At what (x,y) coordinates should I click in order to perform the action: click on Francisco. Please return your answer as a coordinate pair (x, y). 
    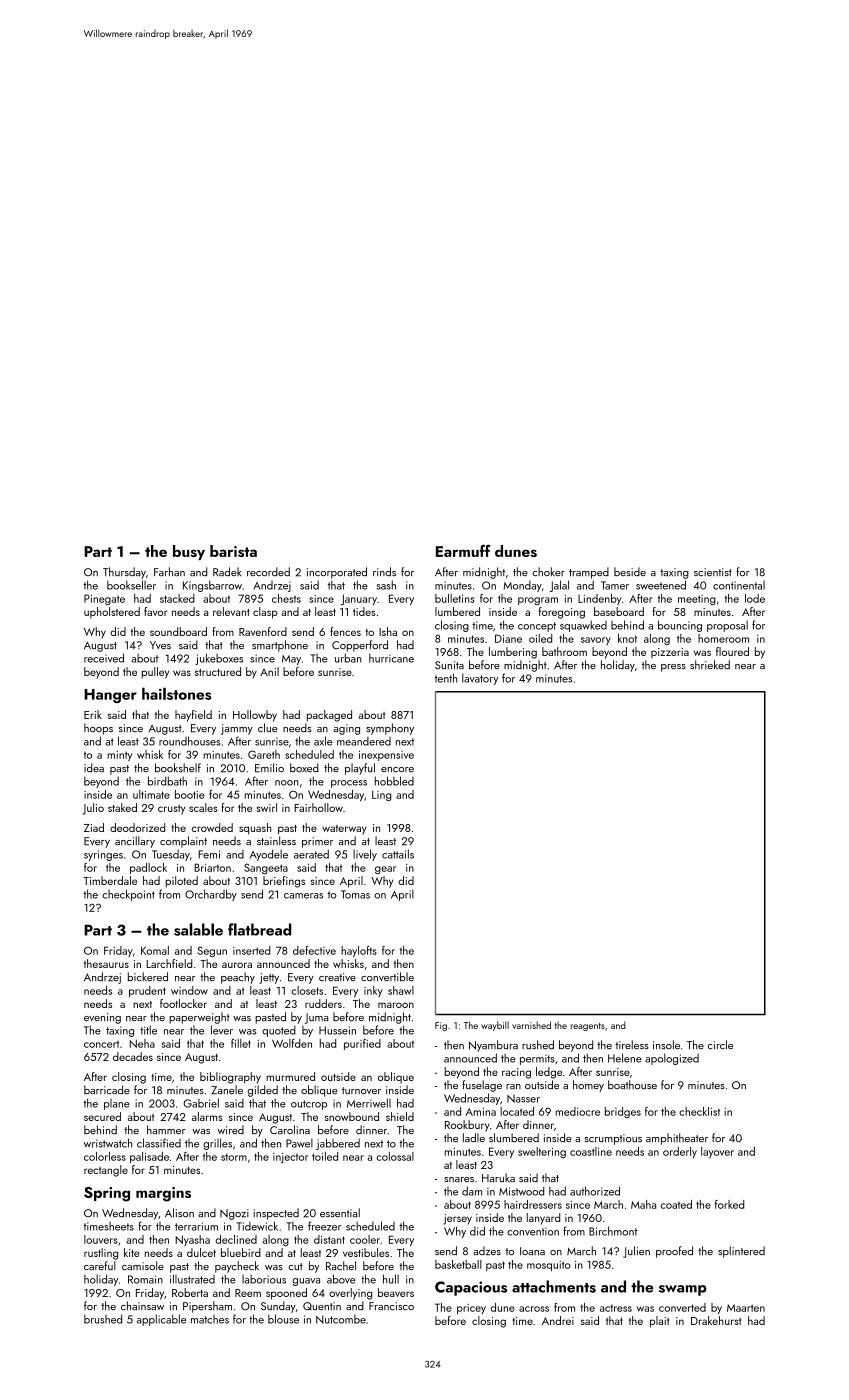
    Looking at the image, I should click on (391, 1306).
